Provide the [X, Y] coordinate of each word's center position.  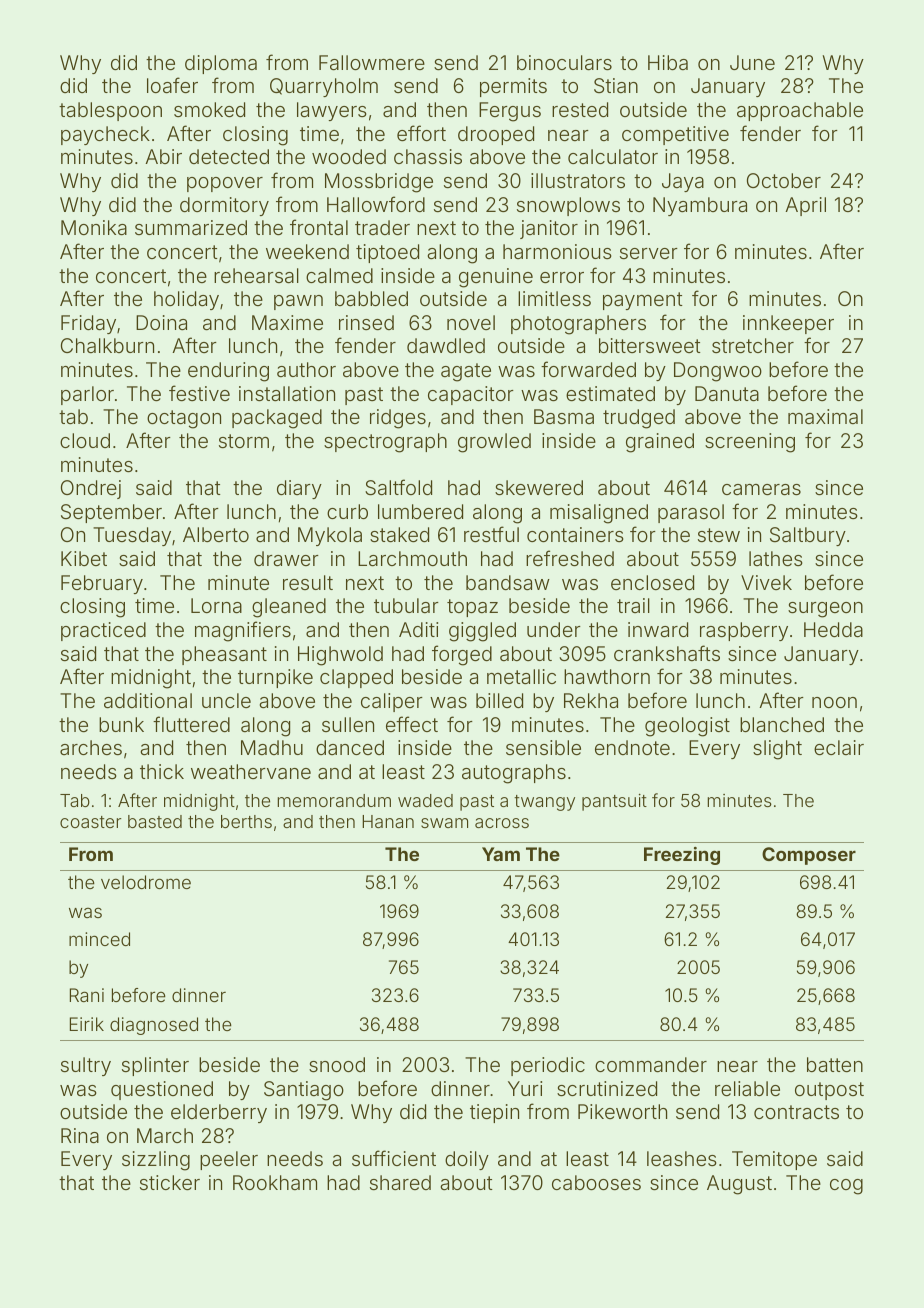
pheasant [224, 655]
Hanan [388, 821]
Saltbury [808, 536]
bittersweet [650, 345]
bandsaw [508, 582]
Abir [163, 156]
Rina [80, 1135]
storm [244, 441]
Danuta [727, 393]
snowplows [568, 206]
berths [246, 821]
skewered [539, 487]
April [805, 206]
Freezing [682, 856]
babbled [371, 298]
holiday [186, 300]
